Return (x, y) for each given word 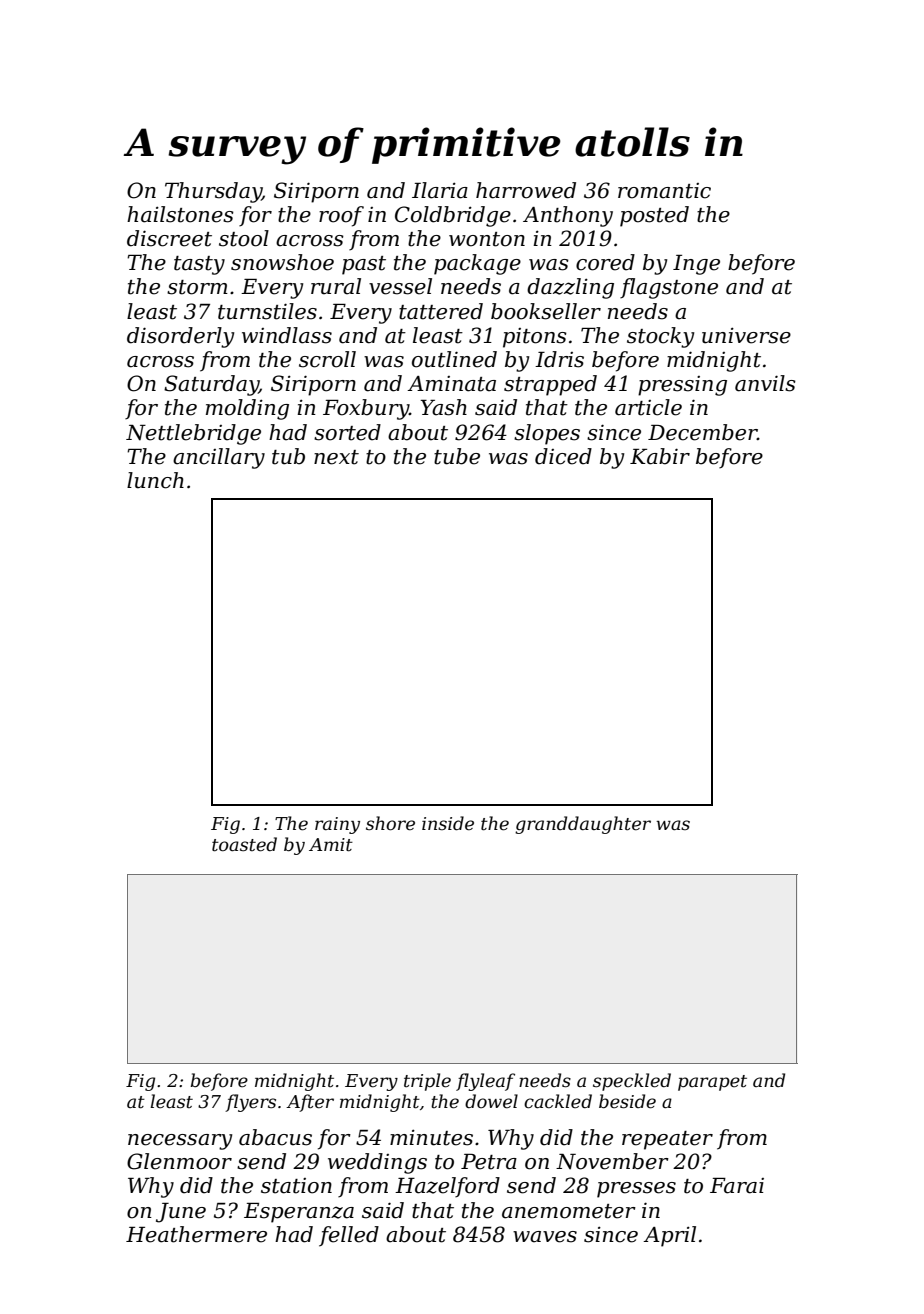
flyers (250, 1103)
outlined (454, 359)
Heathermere (196, 1234)
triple (427, 1082)
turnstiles (267, 311)
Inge (696, 265)
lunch (155, 480)
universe (746, 335)
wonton (487, 239)
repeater (667, 1140)
